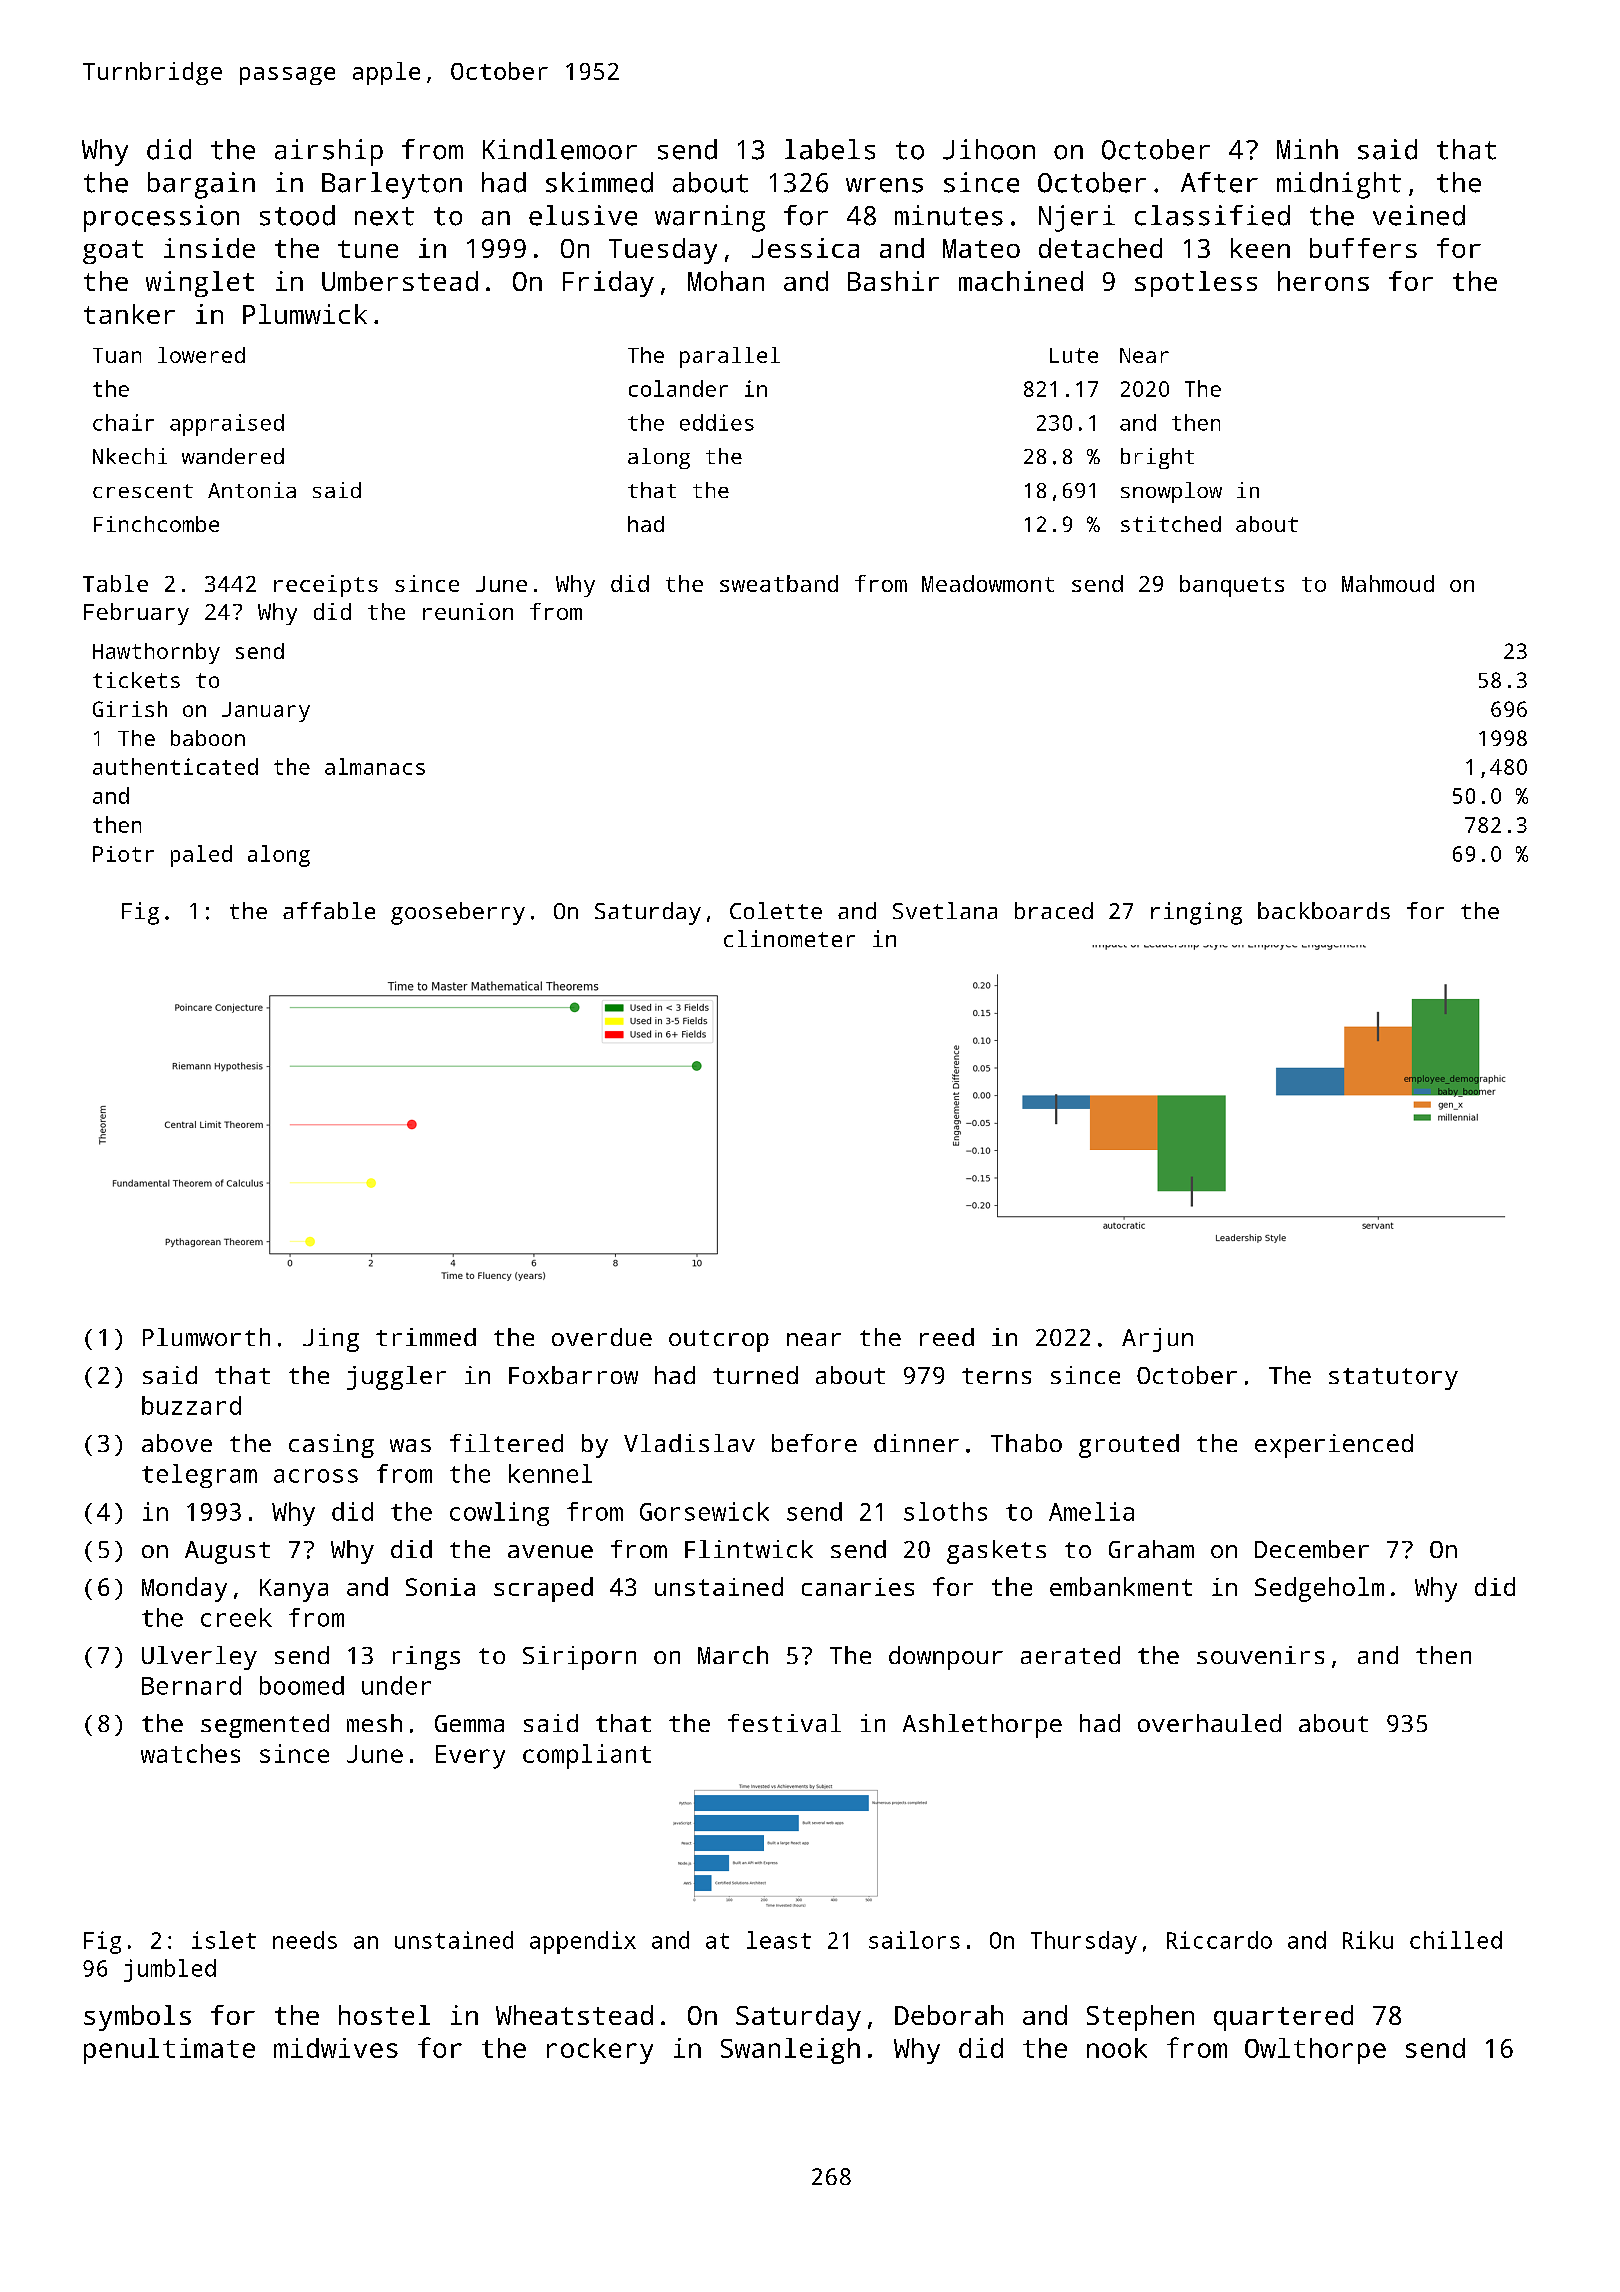 Image resolution: width=1620 pixels, height=2292 pixels. Describe the element at coordinates (1419, 215) in the page. I see `veined` at that location.
